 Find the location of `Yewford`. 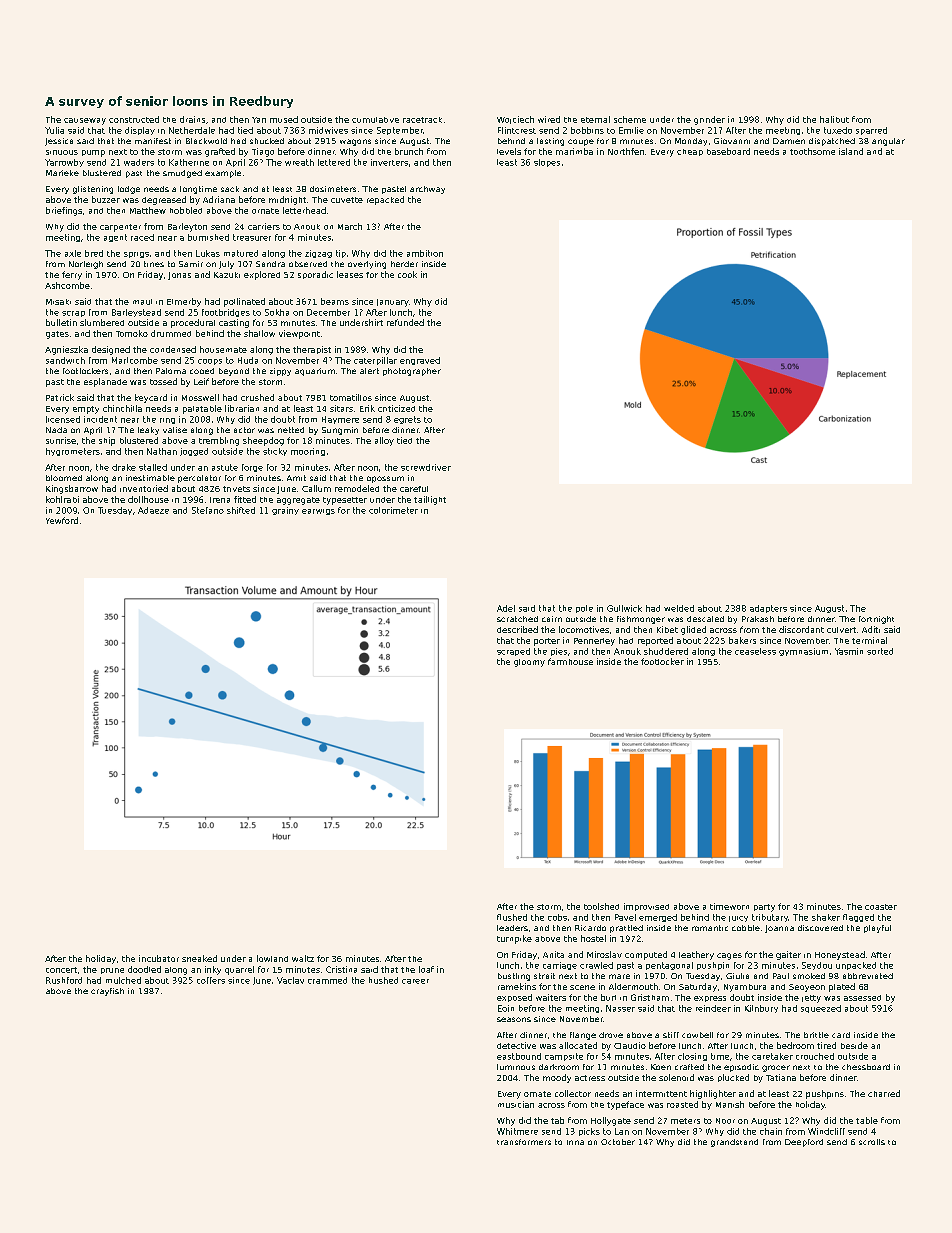

Yewford is located at coordinates (62, 520).
